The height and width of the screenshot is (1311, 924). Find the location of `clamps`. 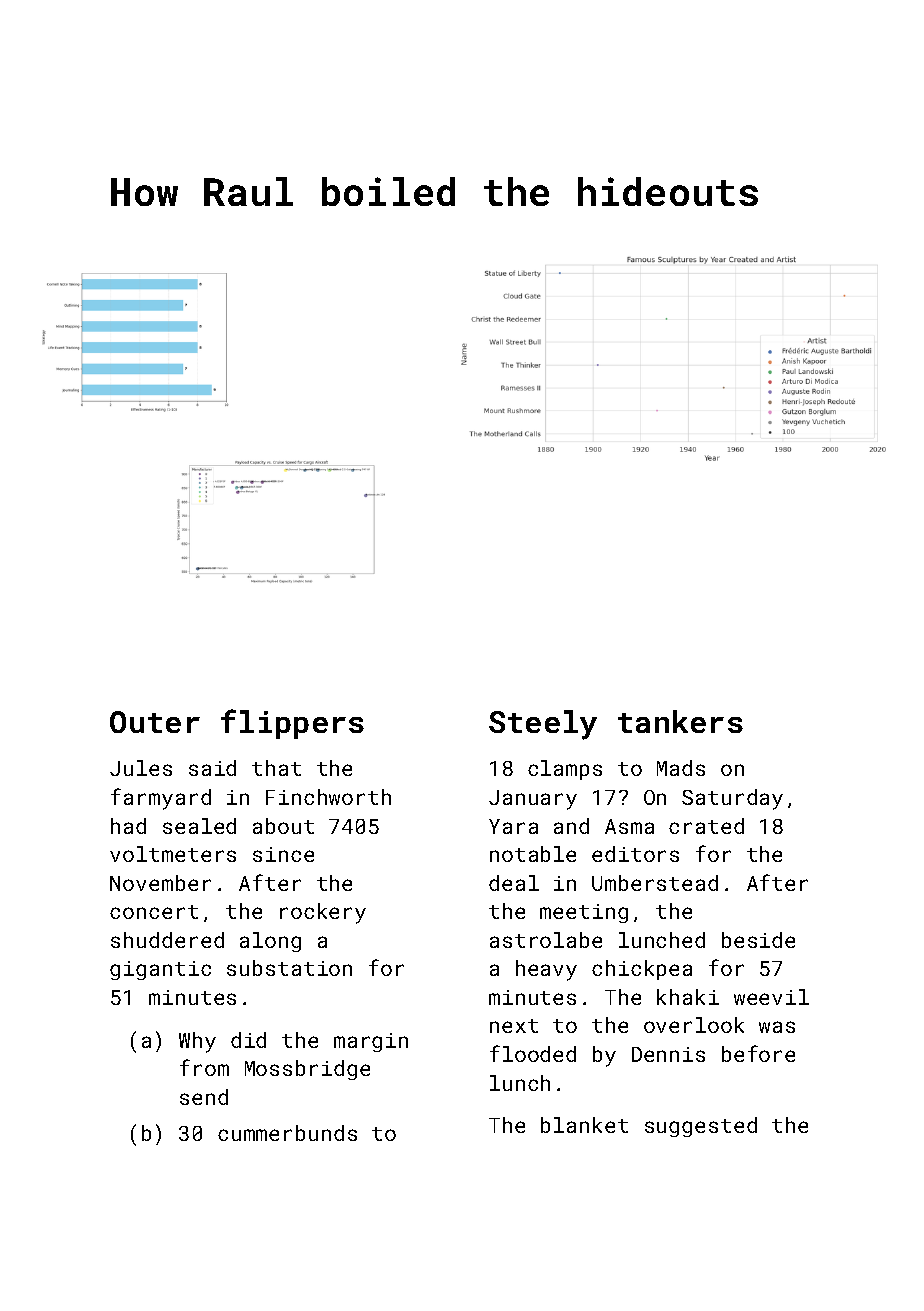

clamps is located at coordinates (565, 770).
